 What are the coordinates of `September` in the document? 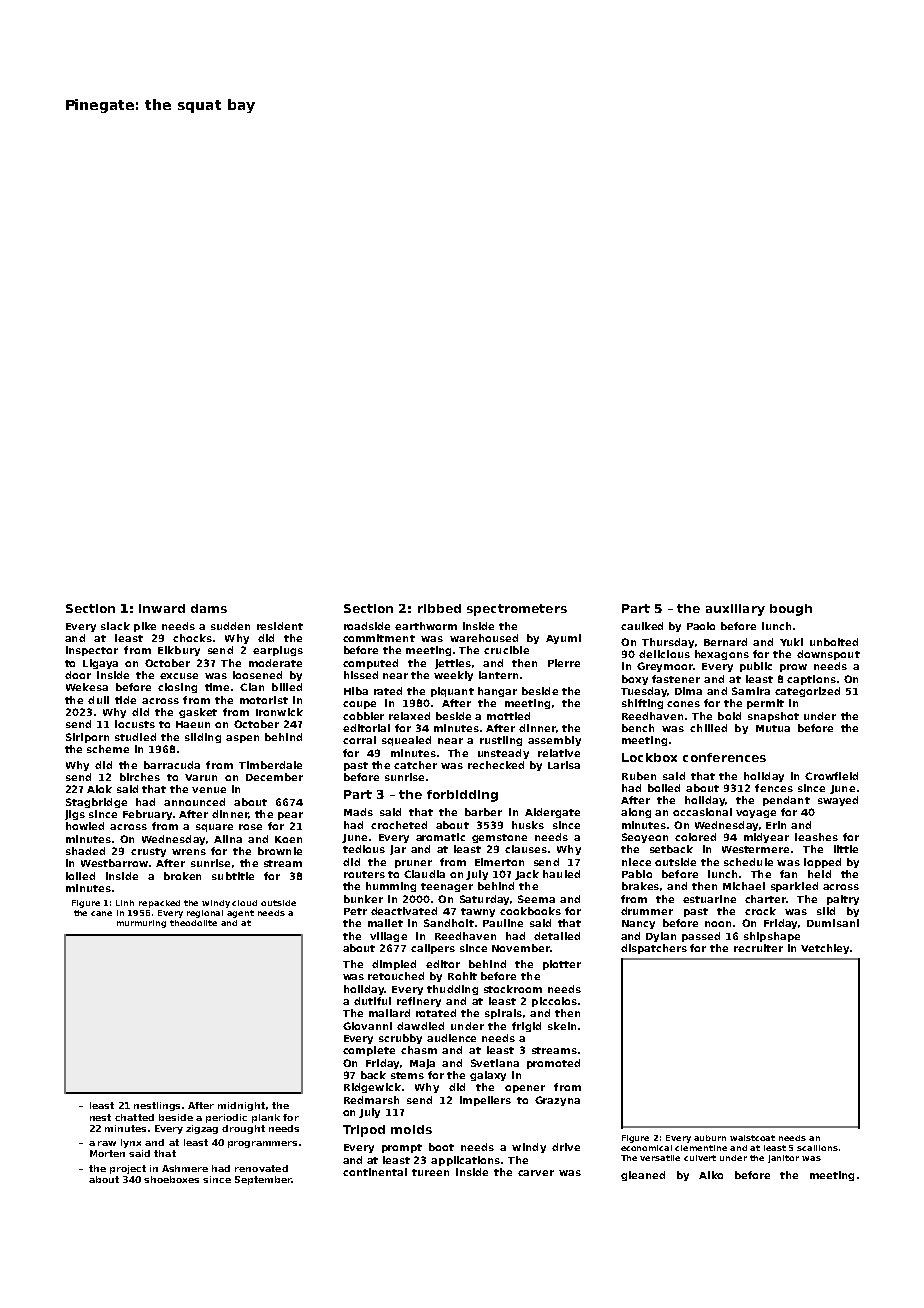 It's located at (263, 1180).
